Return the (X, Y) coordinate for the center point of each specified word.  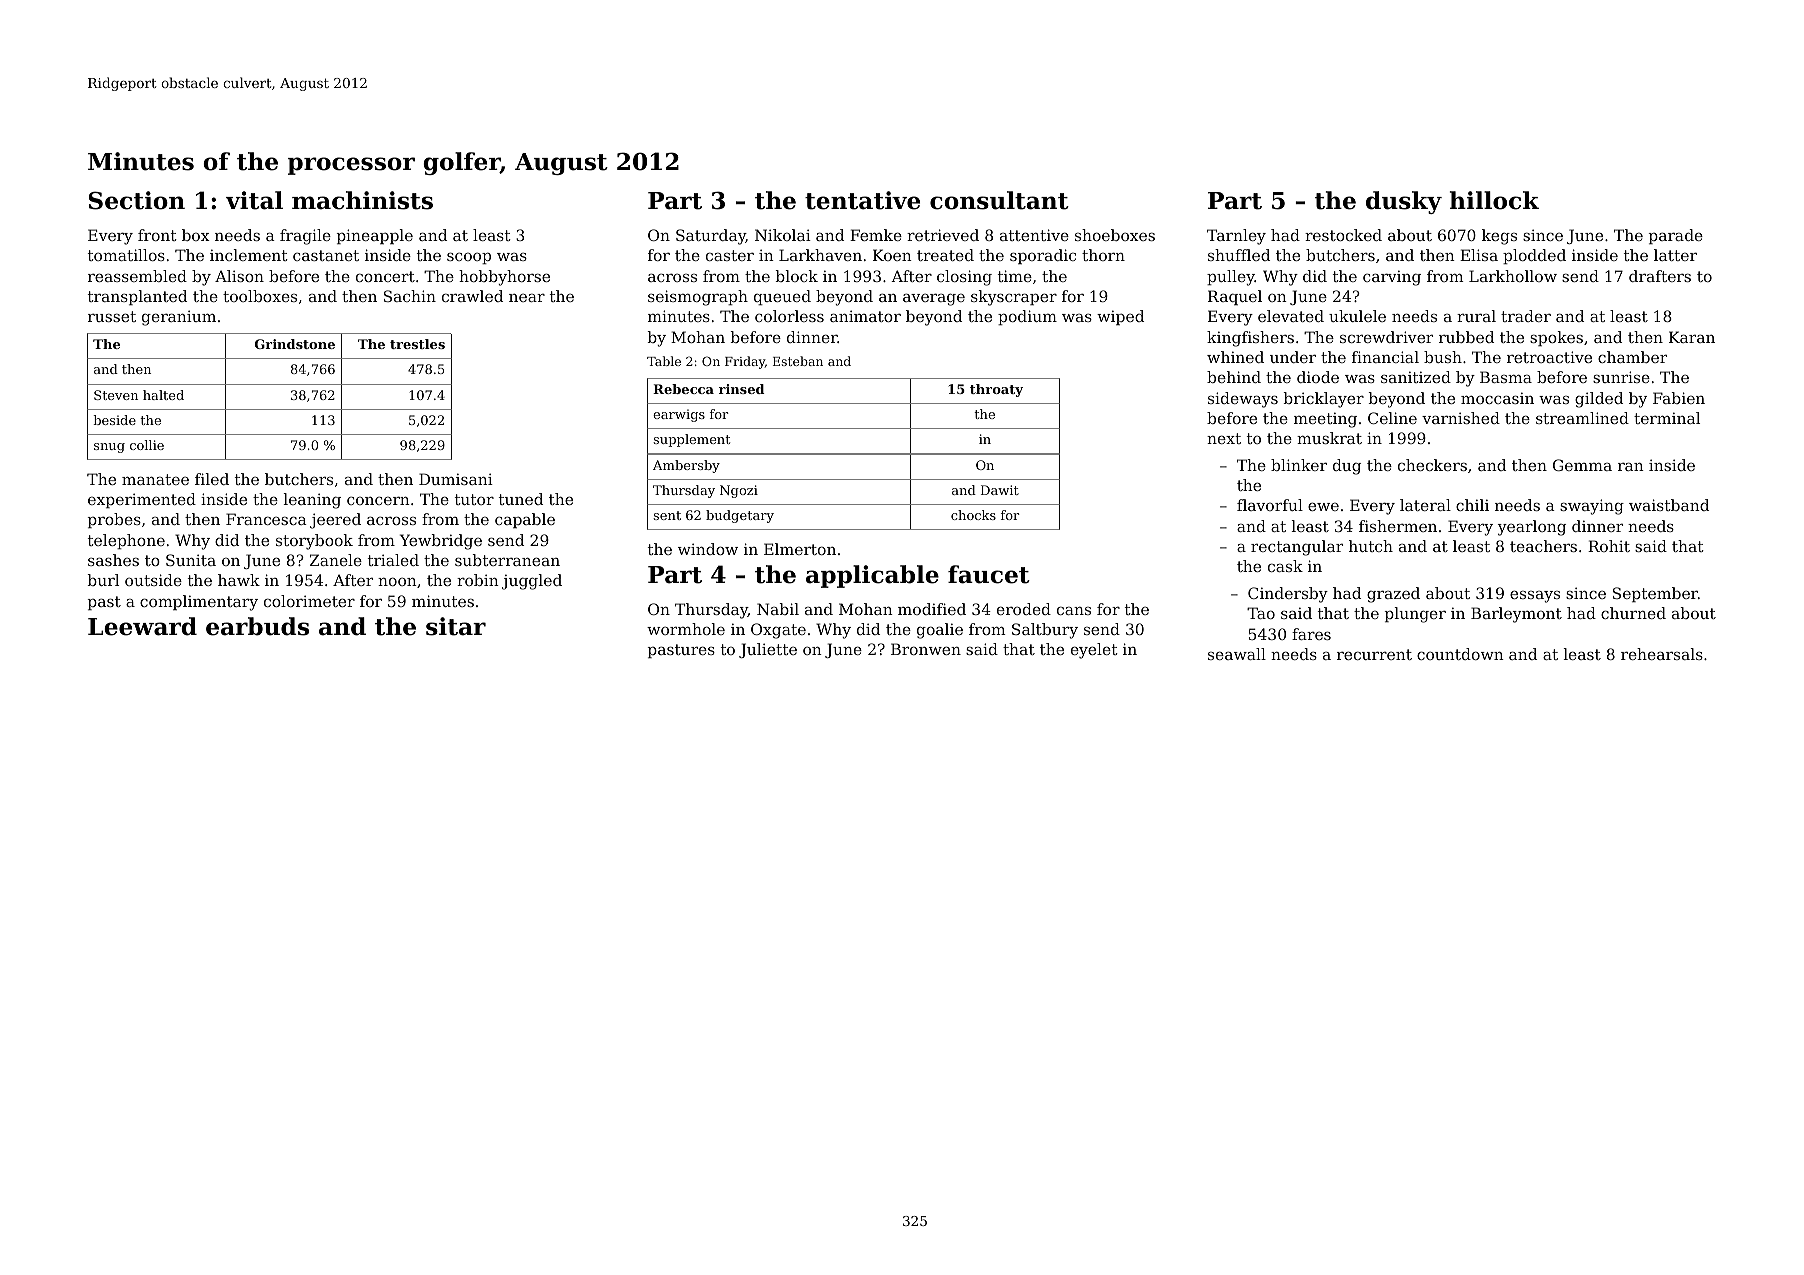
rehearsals (1662, 654)
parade (1676, 236)
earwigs (679, 415)
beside (114, 420)
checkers (1432, 465)
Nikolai (783, 235)
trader (1526, 316)
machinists (362, 200)
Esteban (798, 361)
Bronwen (926, 649)
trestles (417, 344)
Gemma (1582, 465)
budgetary (740, 516)
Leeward (142, 626)
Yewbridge (441, 542)
